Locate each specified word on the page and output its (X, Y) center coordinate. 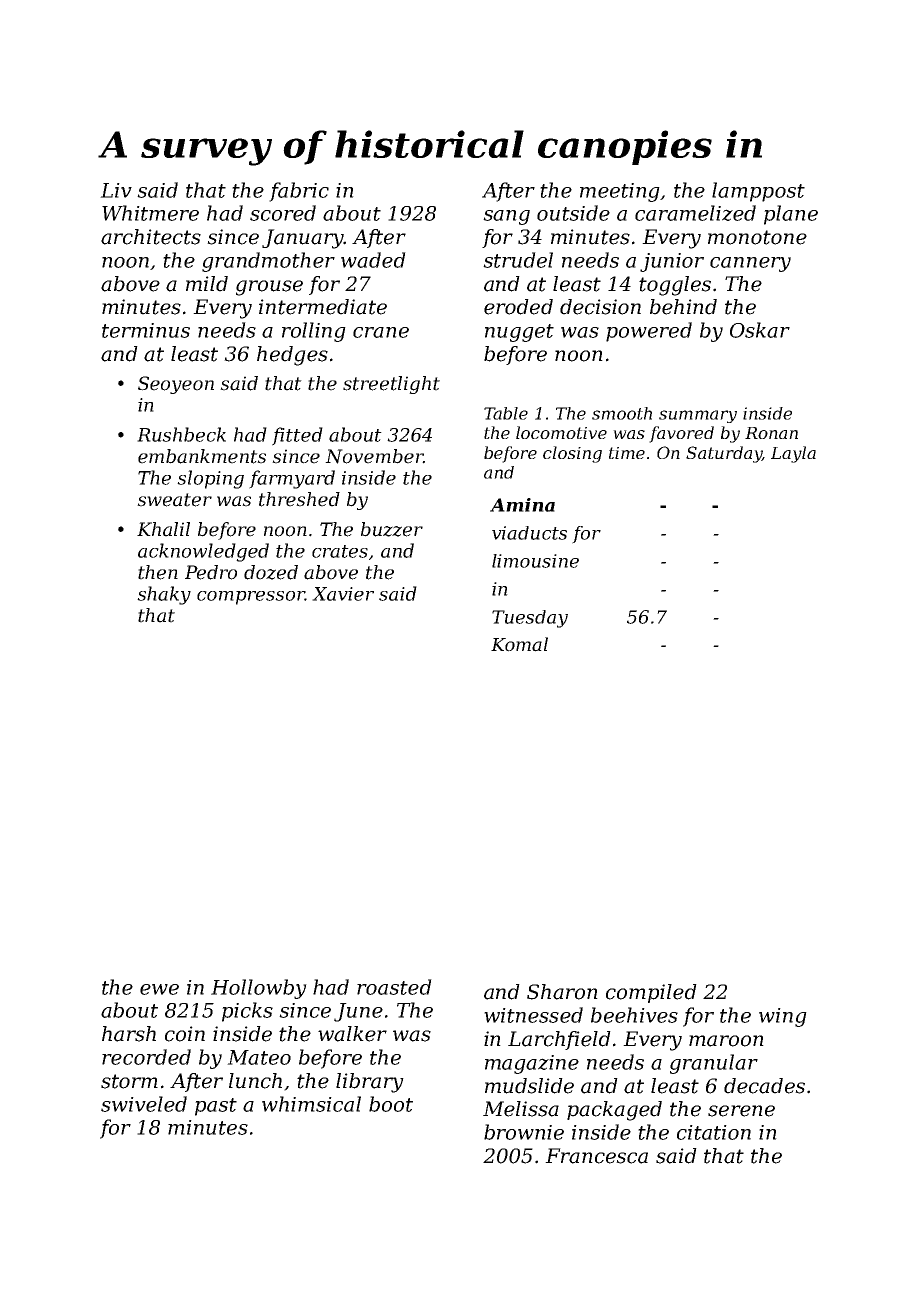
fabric (299, 192)
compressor (251, 598)
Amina (522, 505)
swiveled (144, 1104)
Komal (519, 644)
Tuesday (530, 619)
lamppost (758, 192)
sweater (174, 500)
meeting (620, 192)
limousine (535, 561)
